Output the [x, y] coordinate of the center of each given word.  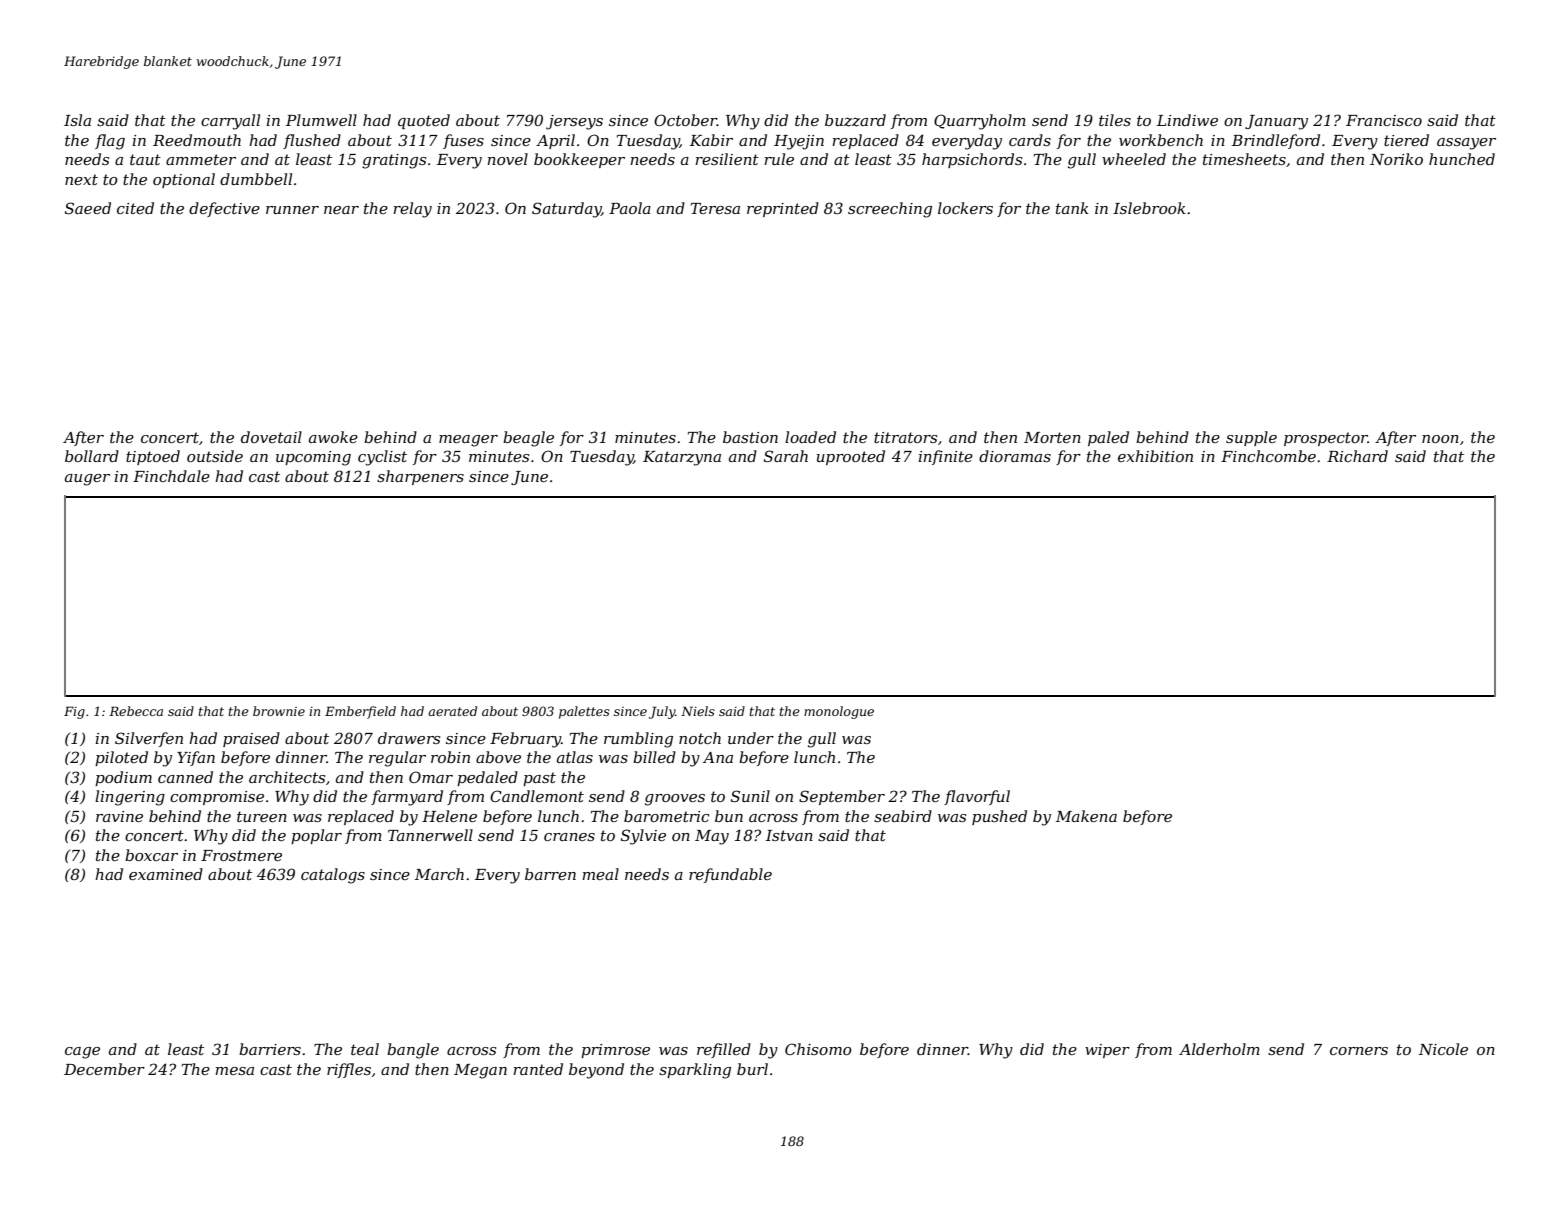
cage [82, 1053]
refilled [724, 1050]
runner [292, 210]
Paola [630, 208]
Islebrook [1149, 208]
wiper [1107, 1051]
